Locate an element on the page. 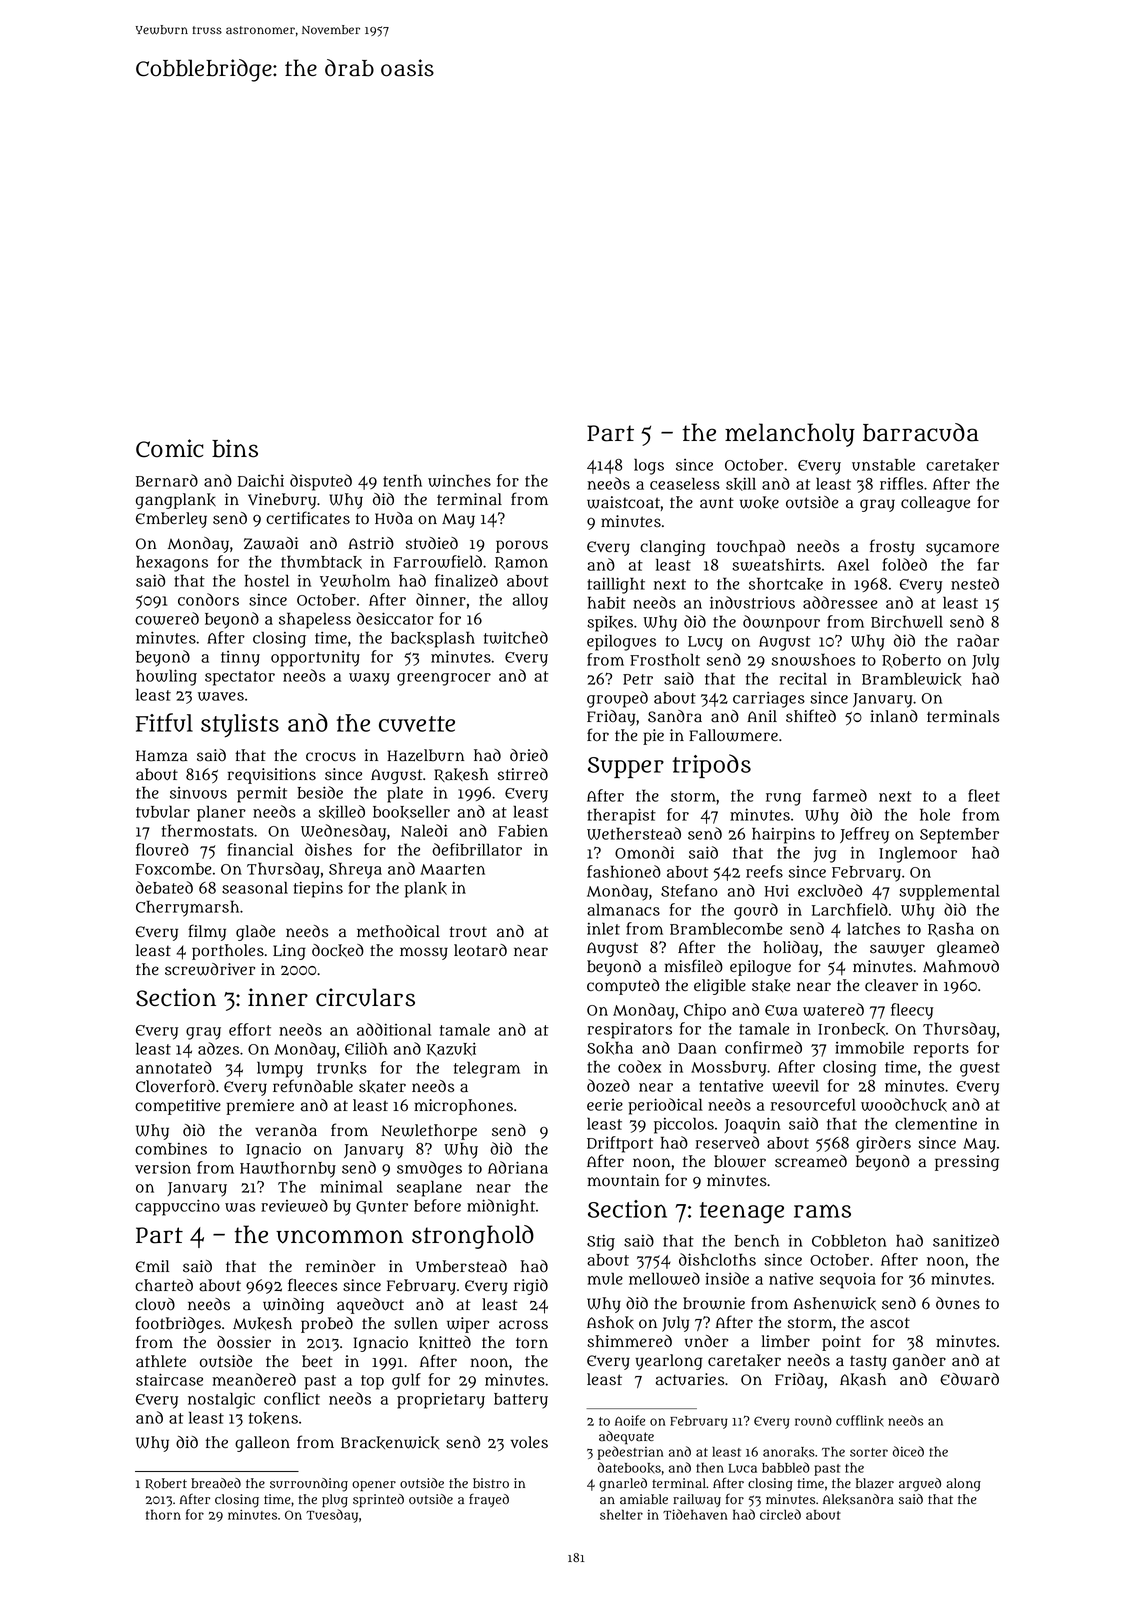 This image has height=1605, width=1135. hexagons is located at coordinates (172, 564).
